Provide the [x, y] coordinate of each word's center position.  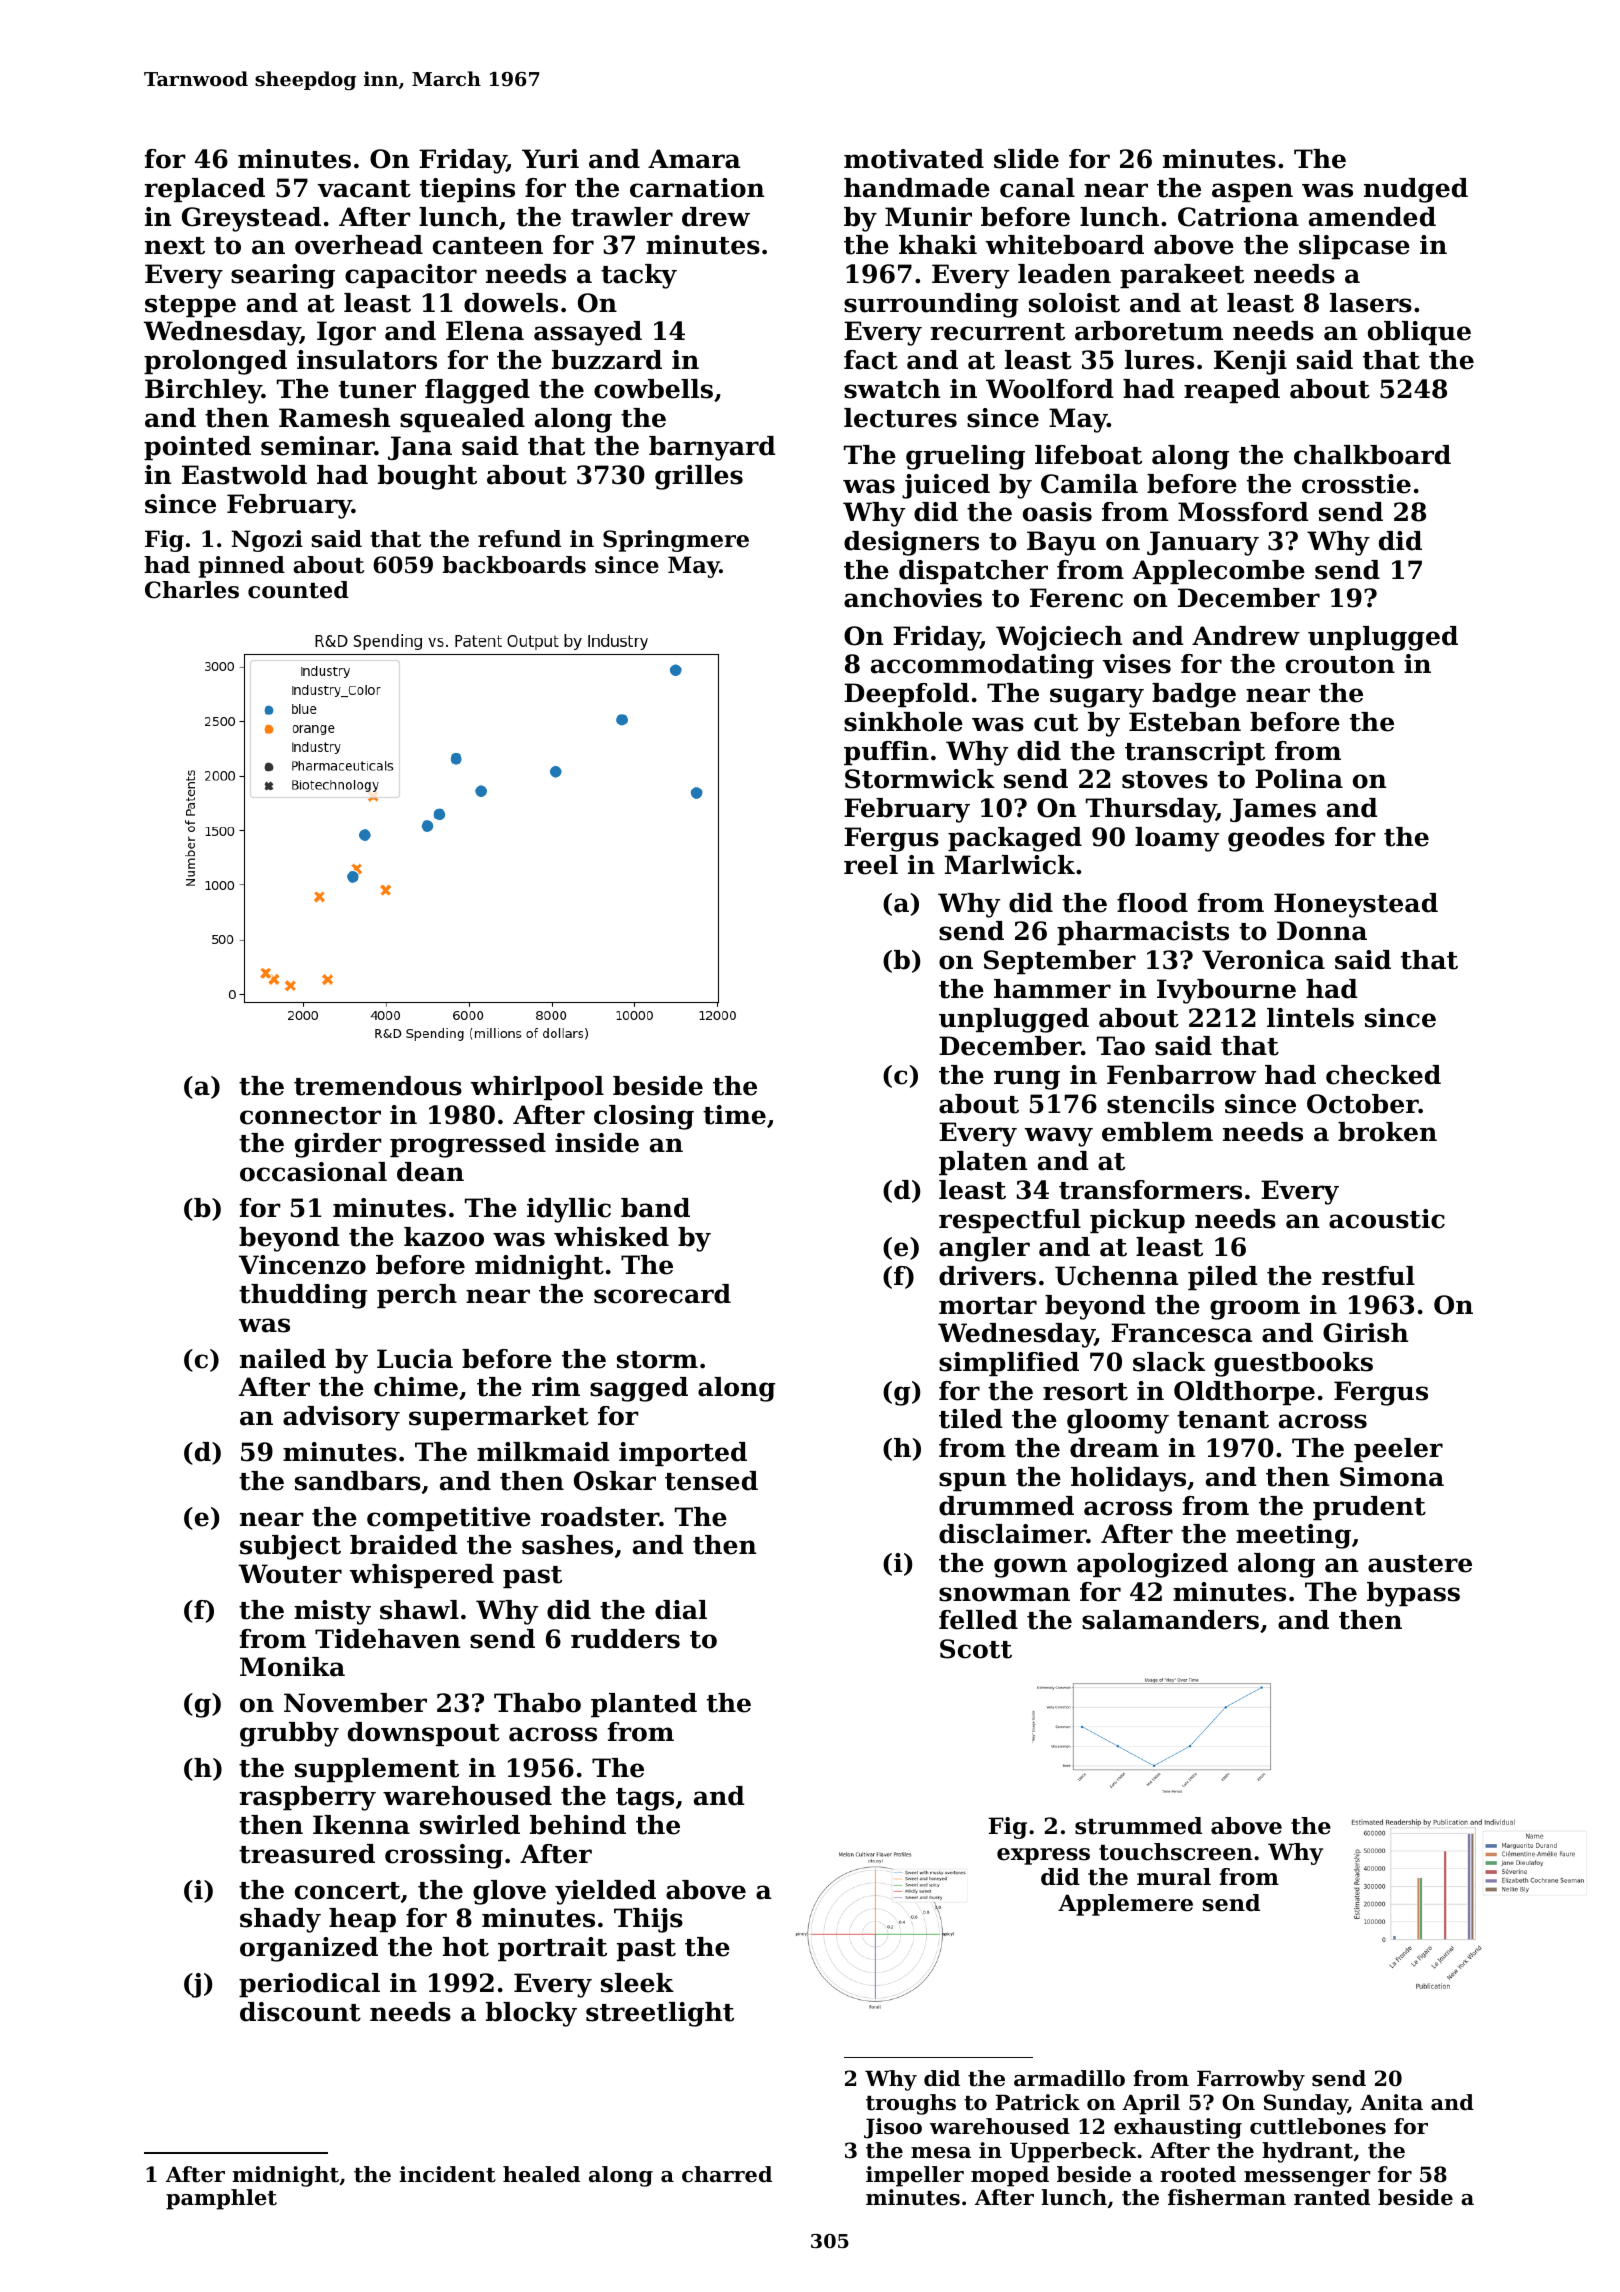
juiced [946, 486]
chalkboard [1372, 455]
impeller [915, 2176]
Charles [192, 590]
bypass [1413, 1594]
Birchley [203, 391]
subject [290, 1547]
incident [447, 2174]
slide [1026, 159]
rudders [625, 1639]
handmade [917, 188]
